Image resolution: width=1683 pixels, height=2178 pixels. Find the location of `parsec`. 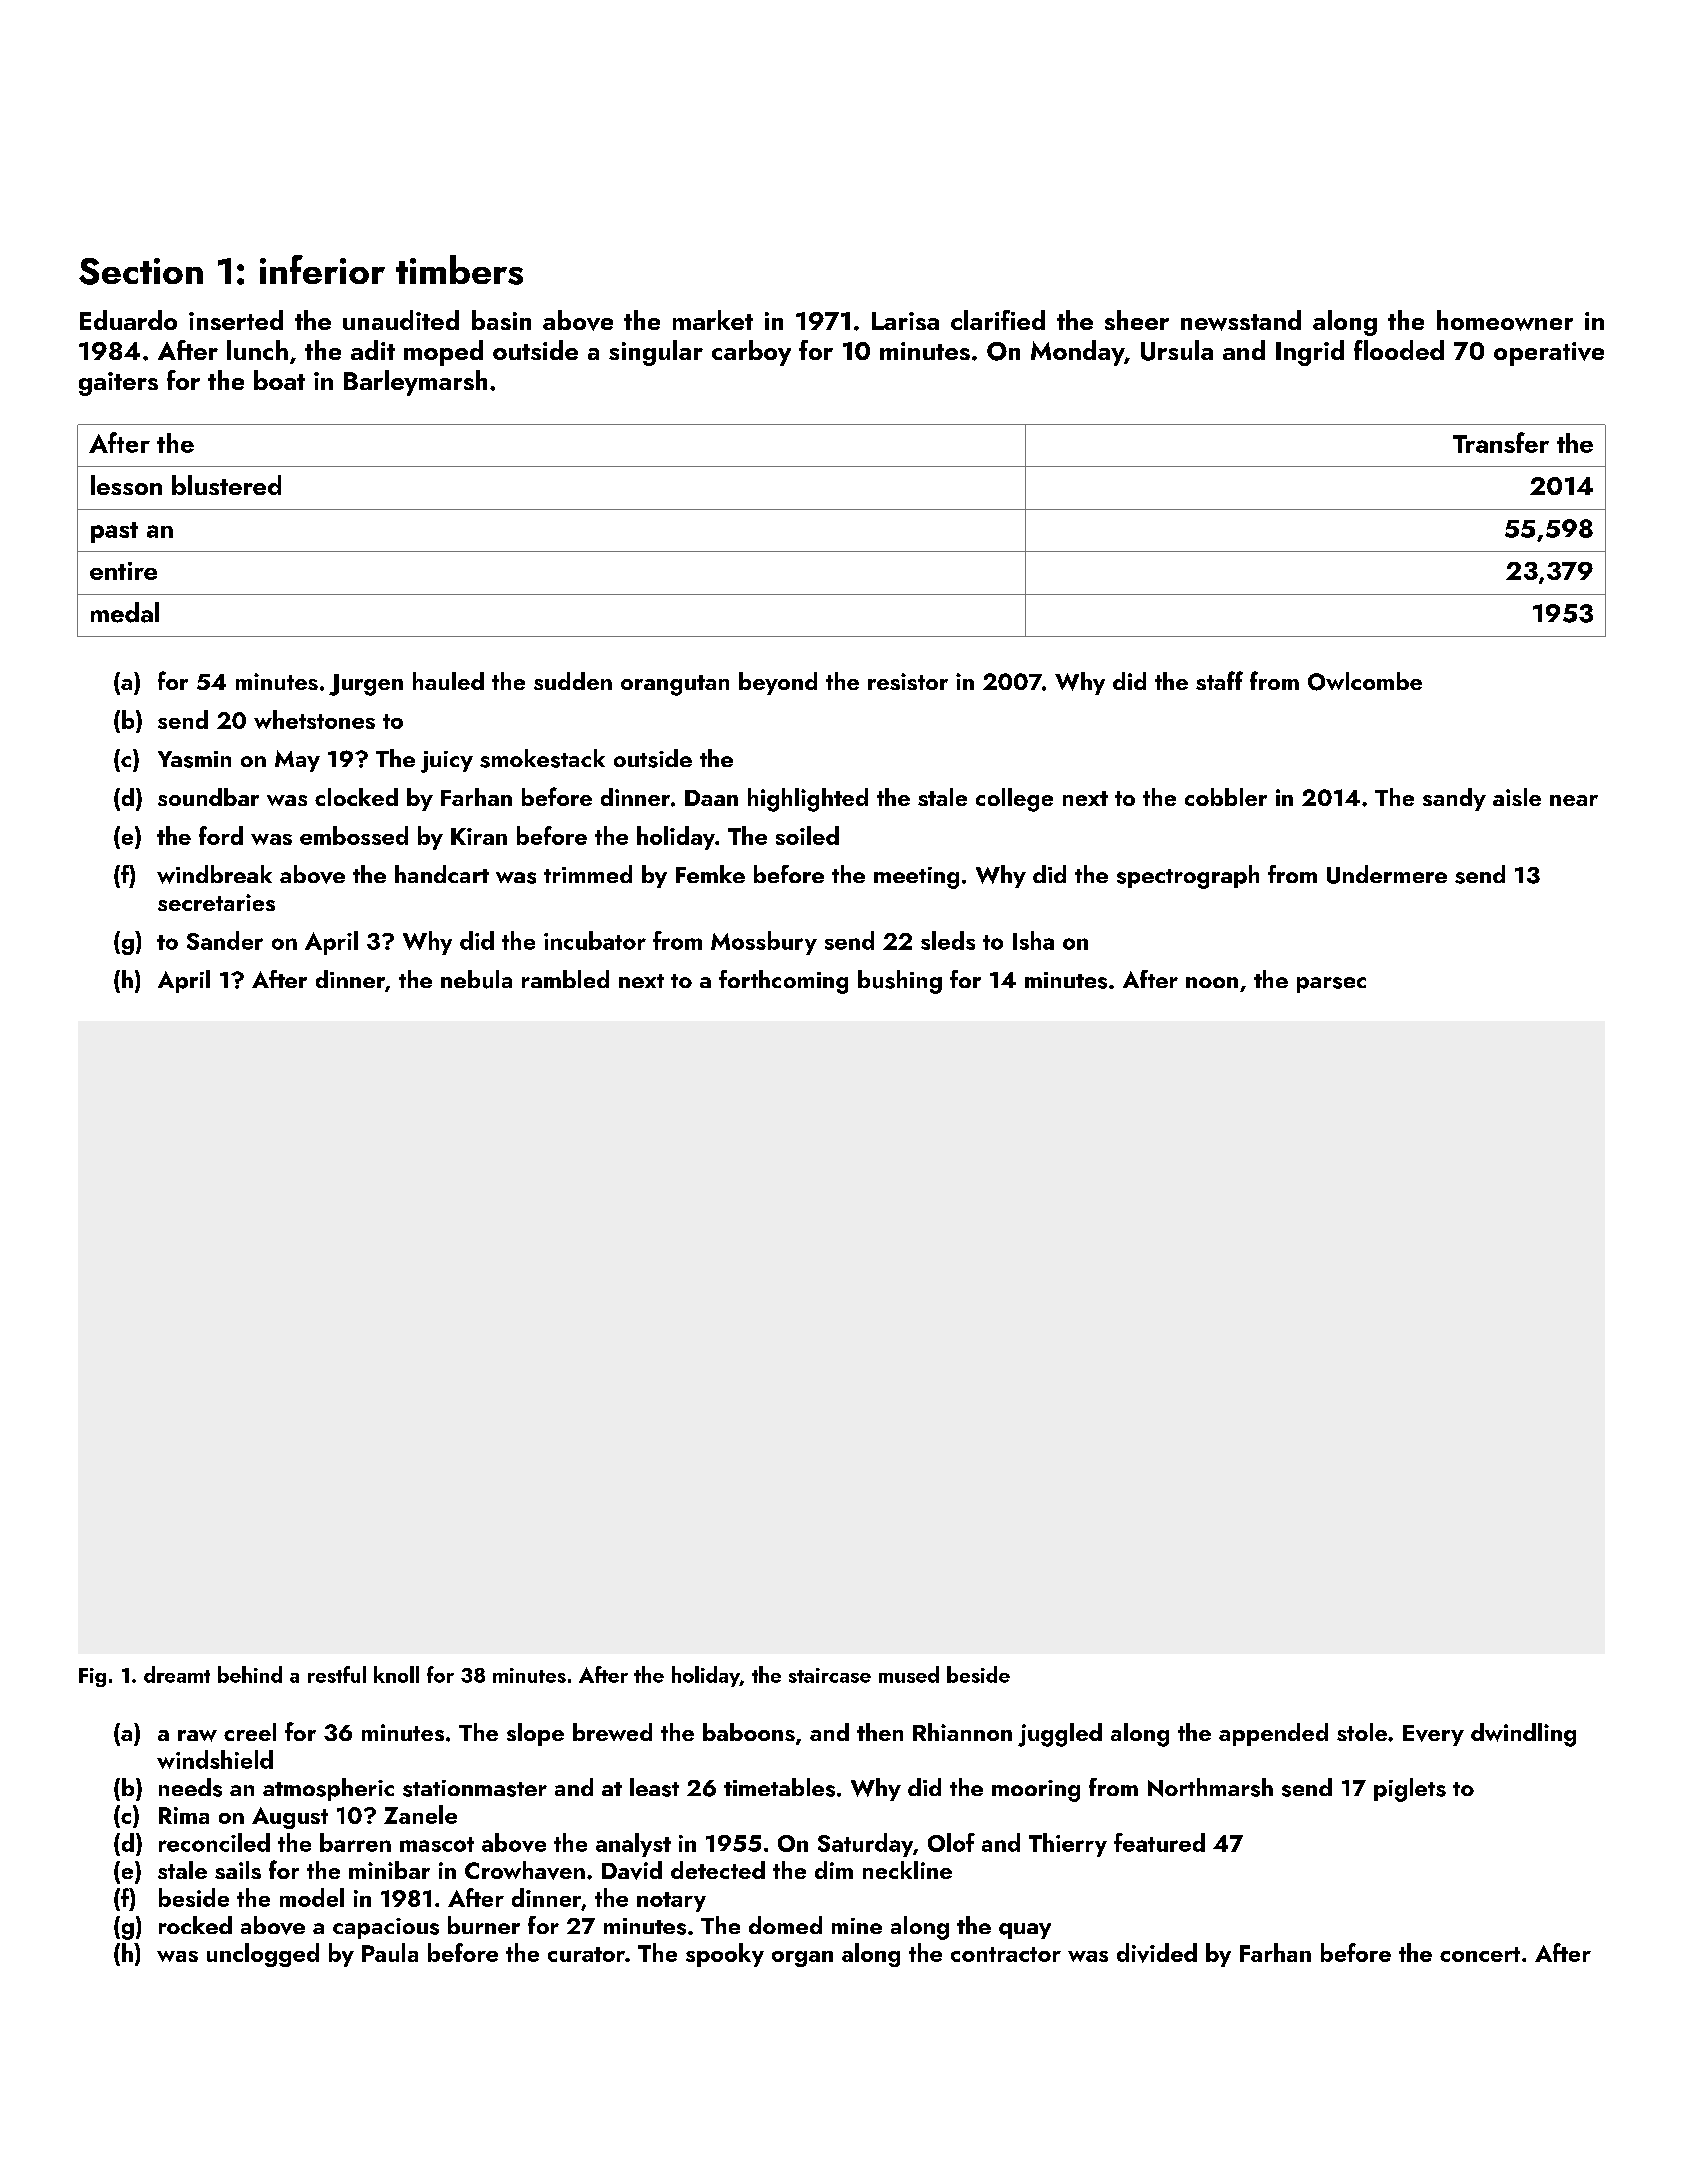

parsec is located at coordinates (1331, 985).
